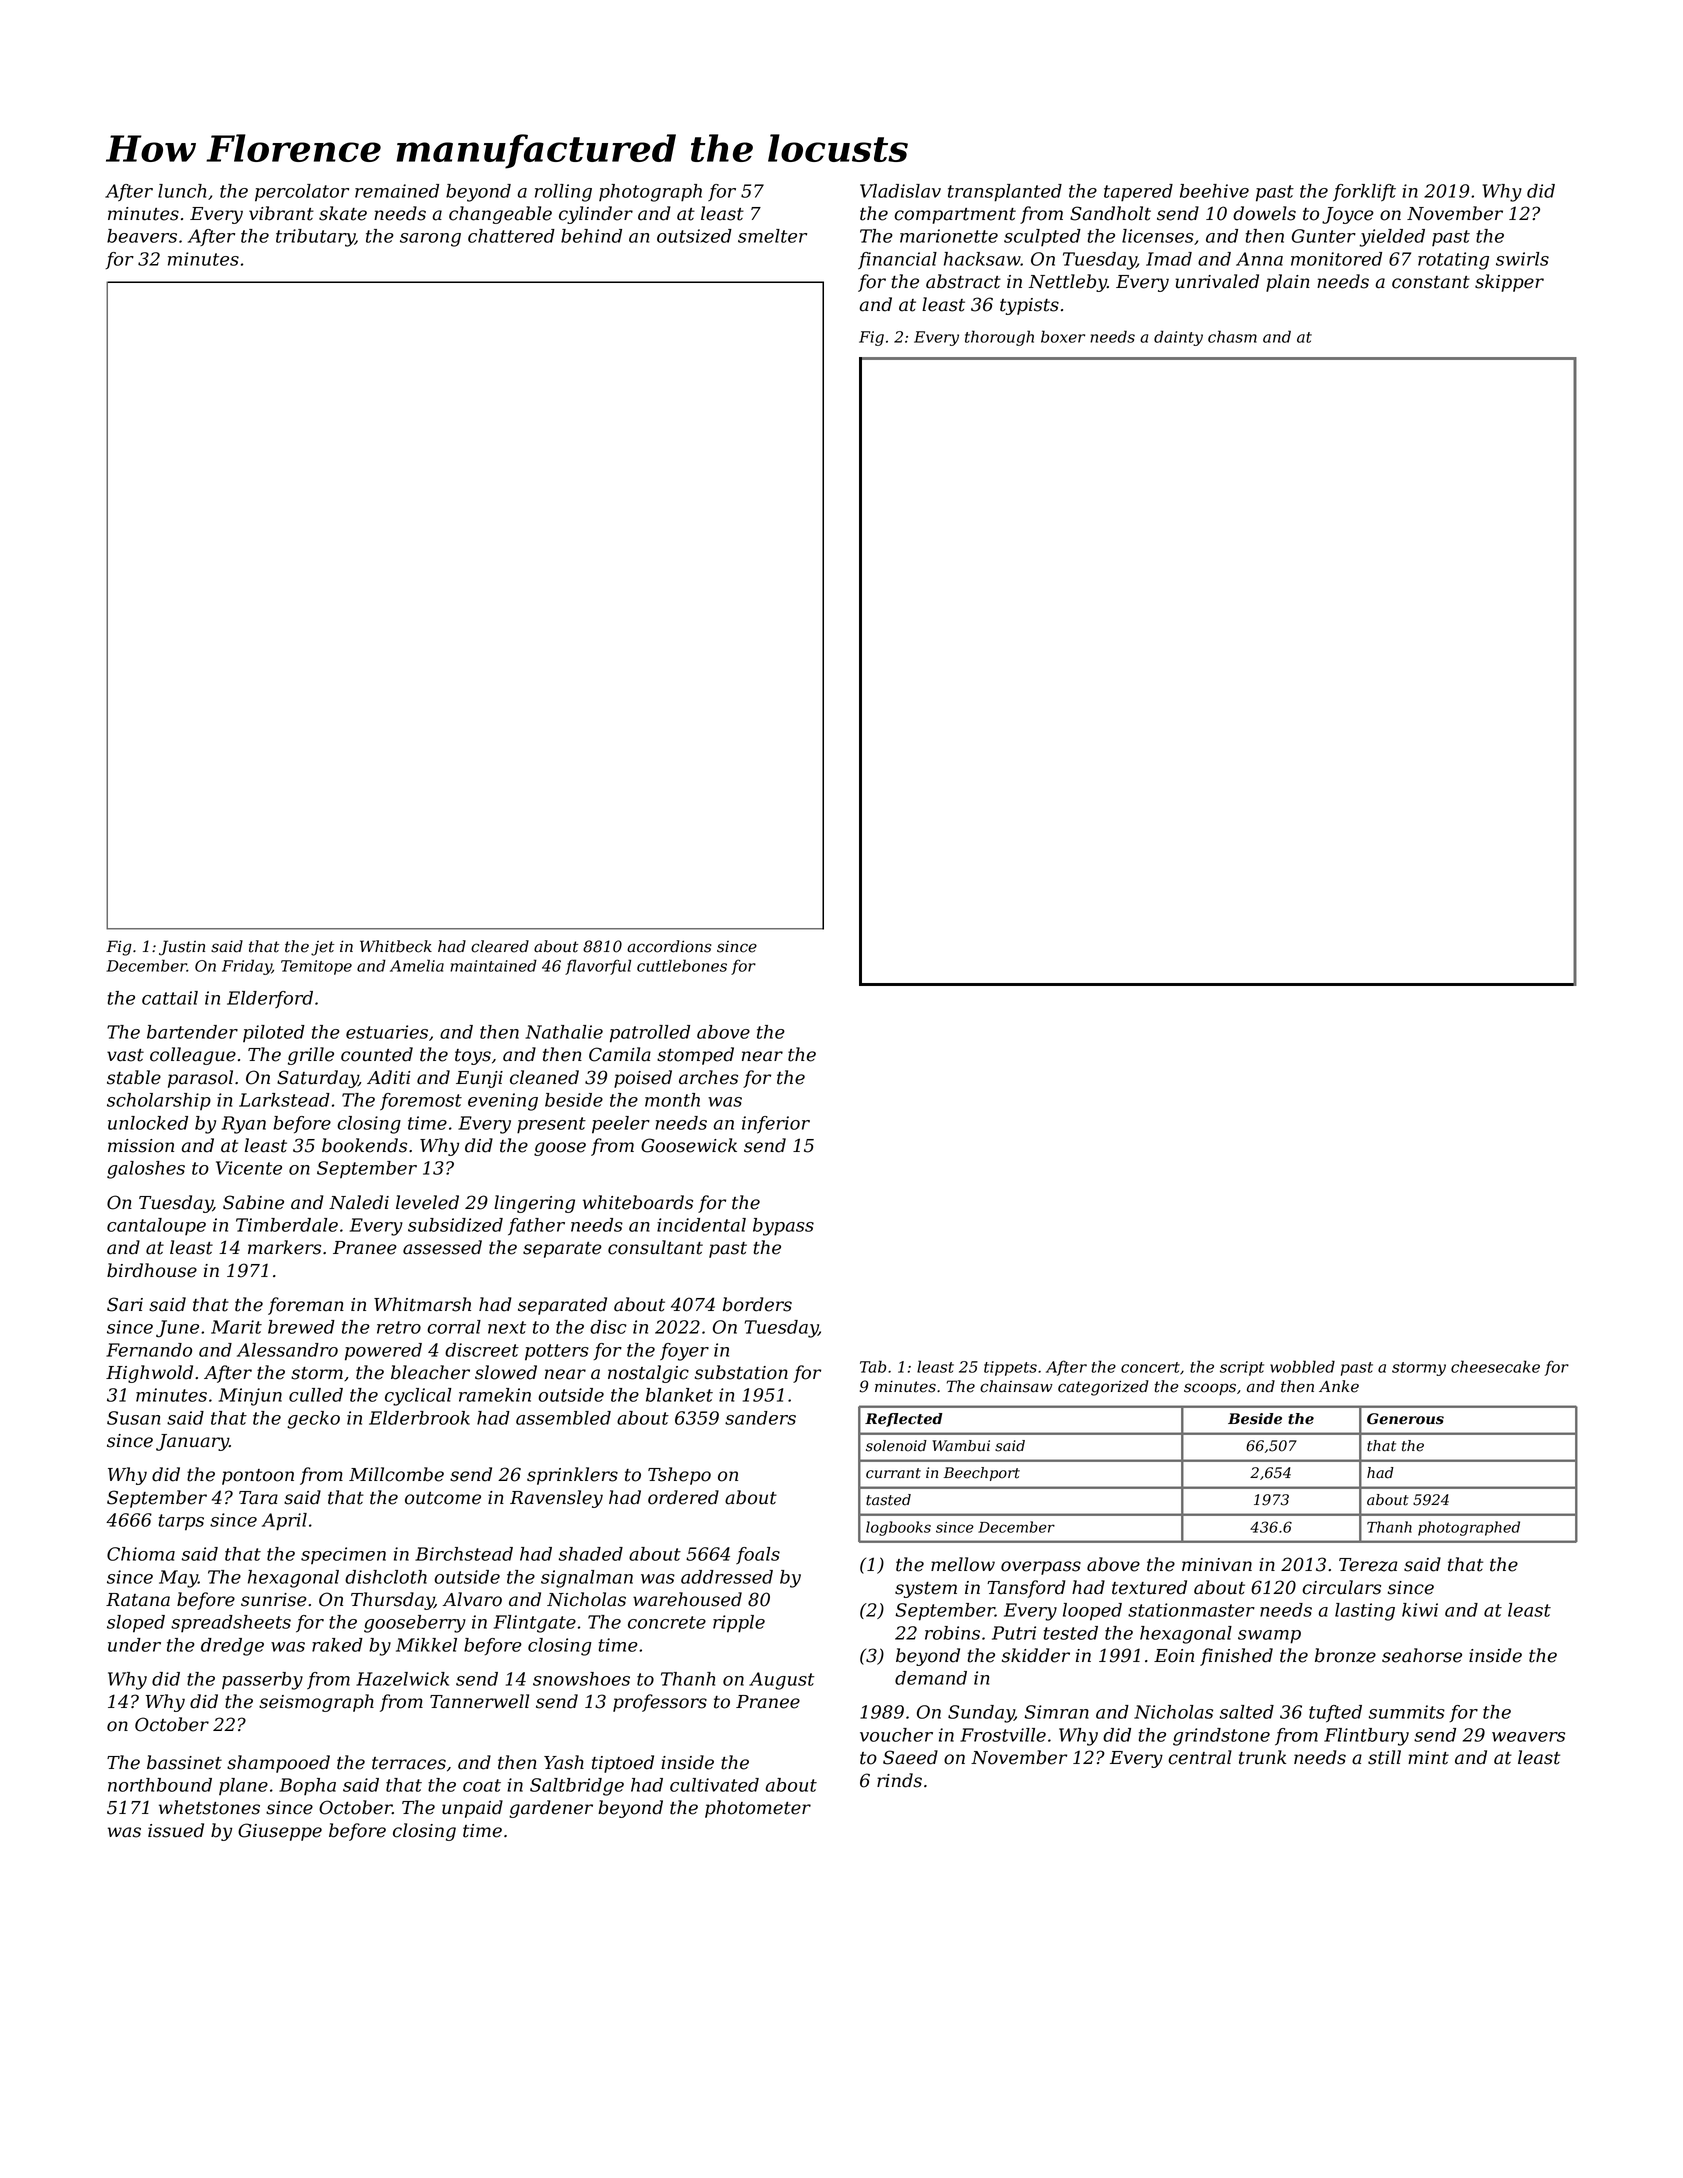 The image size is (1683, 2178). I want to click on Giuseppe, so click(280, 1832).
